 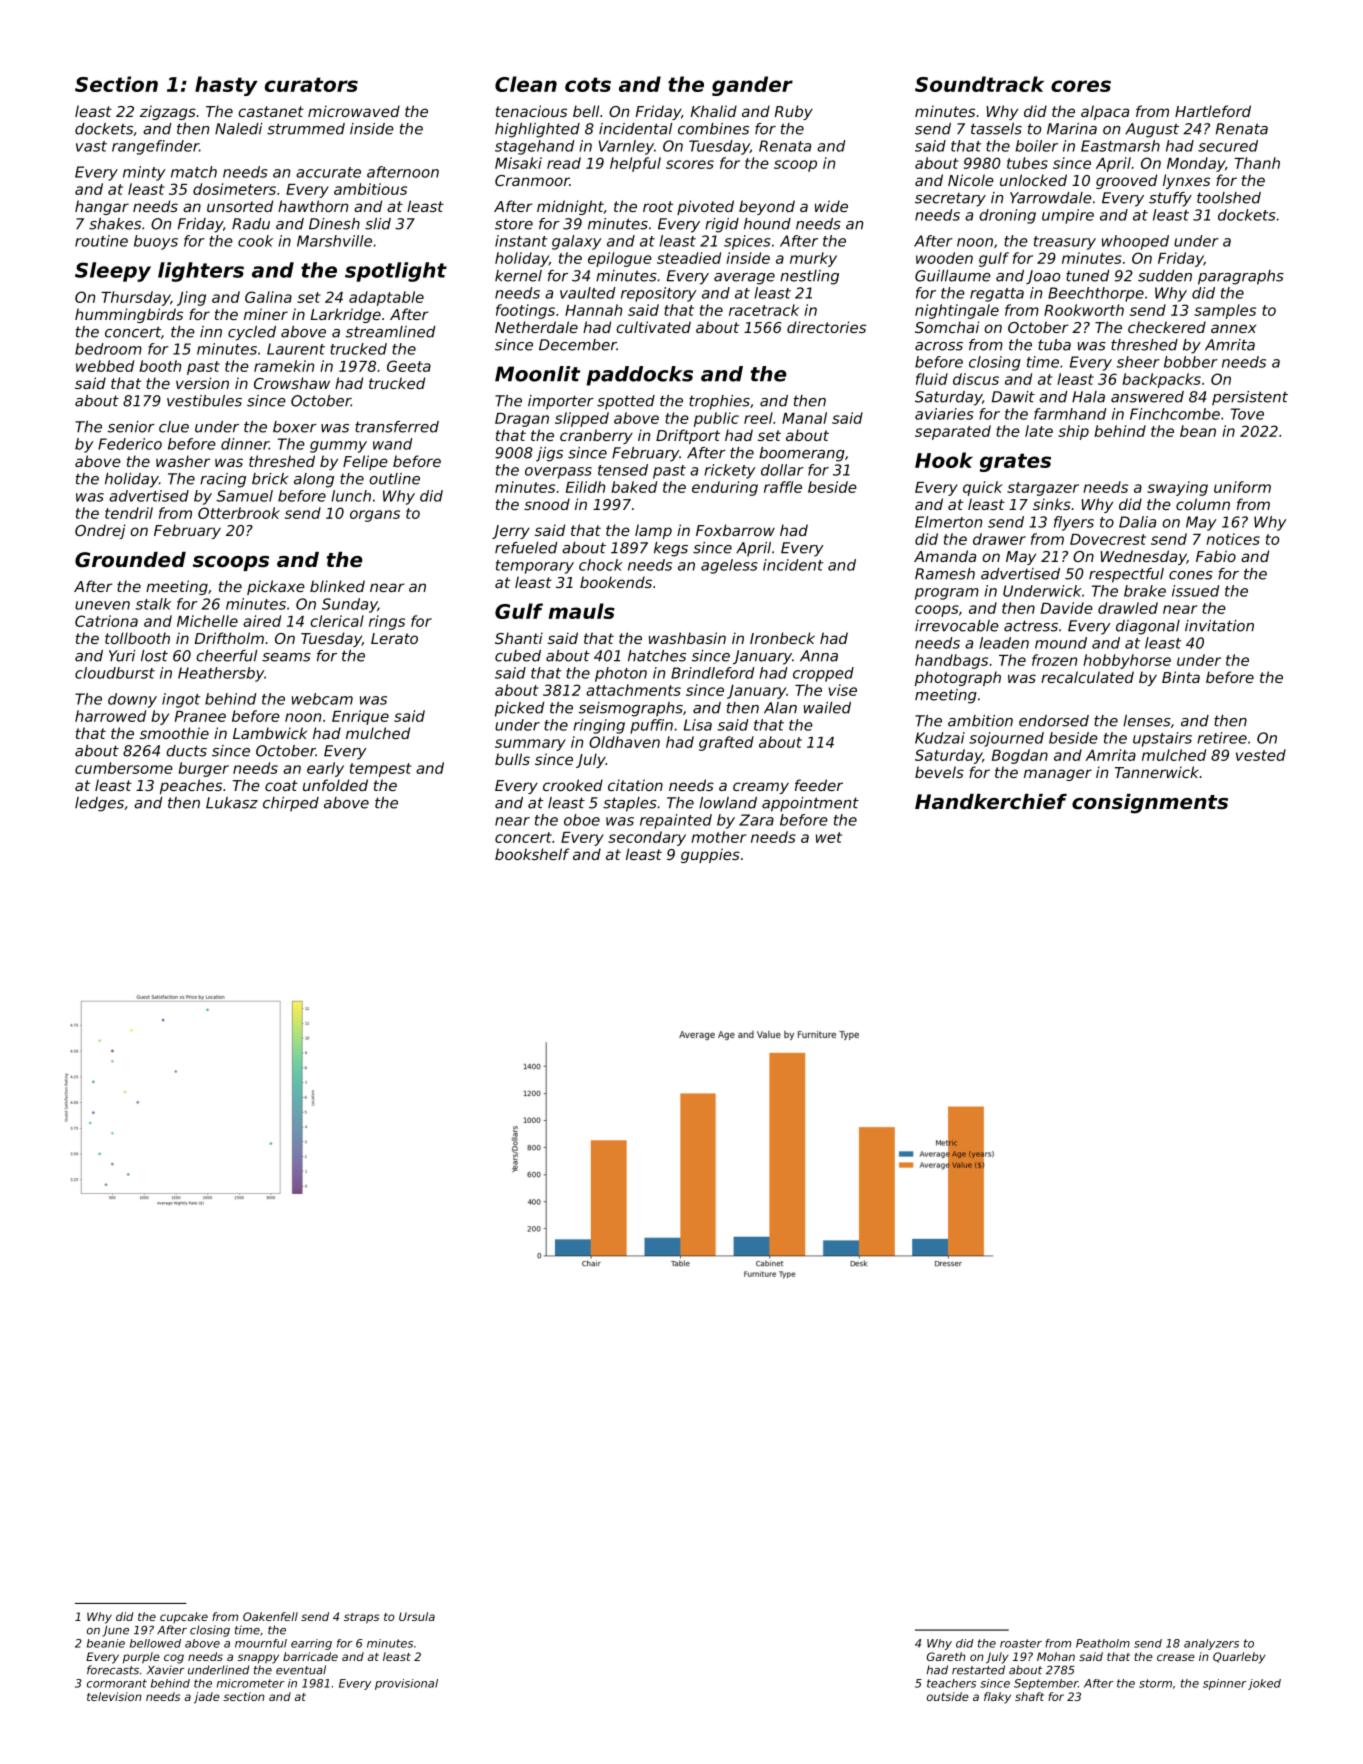 I want to click on consignments, so click(x=1150, y=804).
